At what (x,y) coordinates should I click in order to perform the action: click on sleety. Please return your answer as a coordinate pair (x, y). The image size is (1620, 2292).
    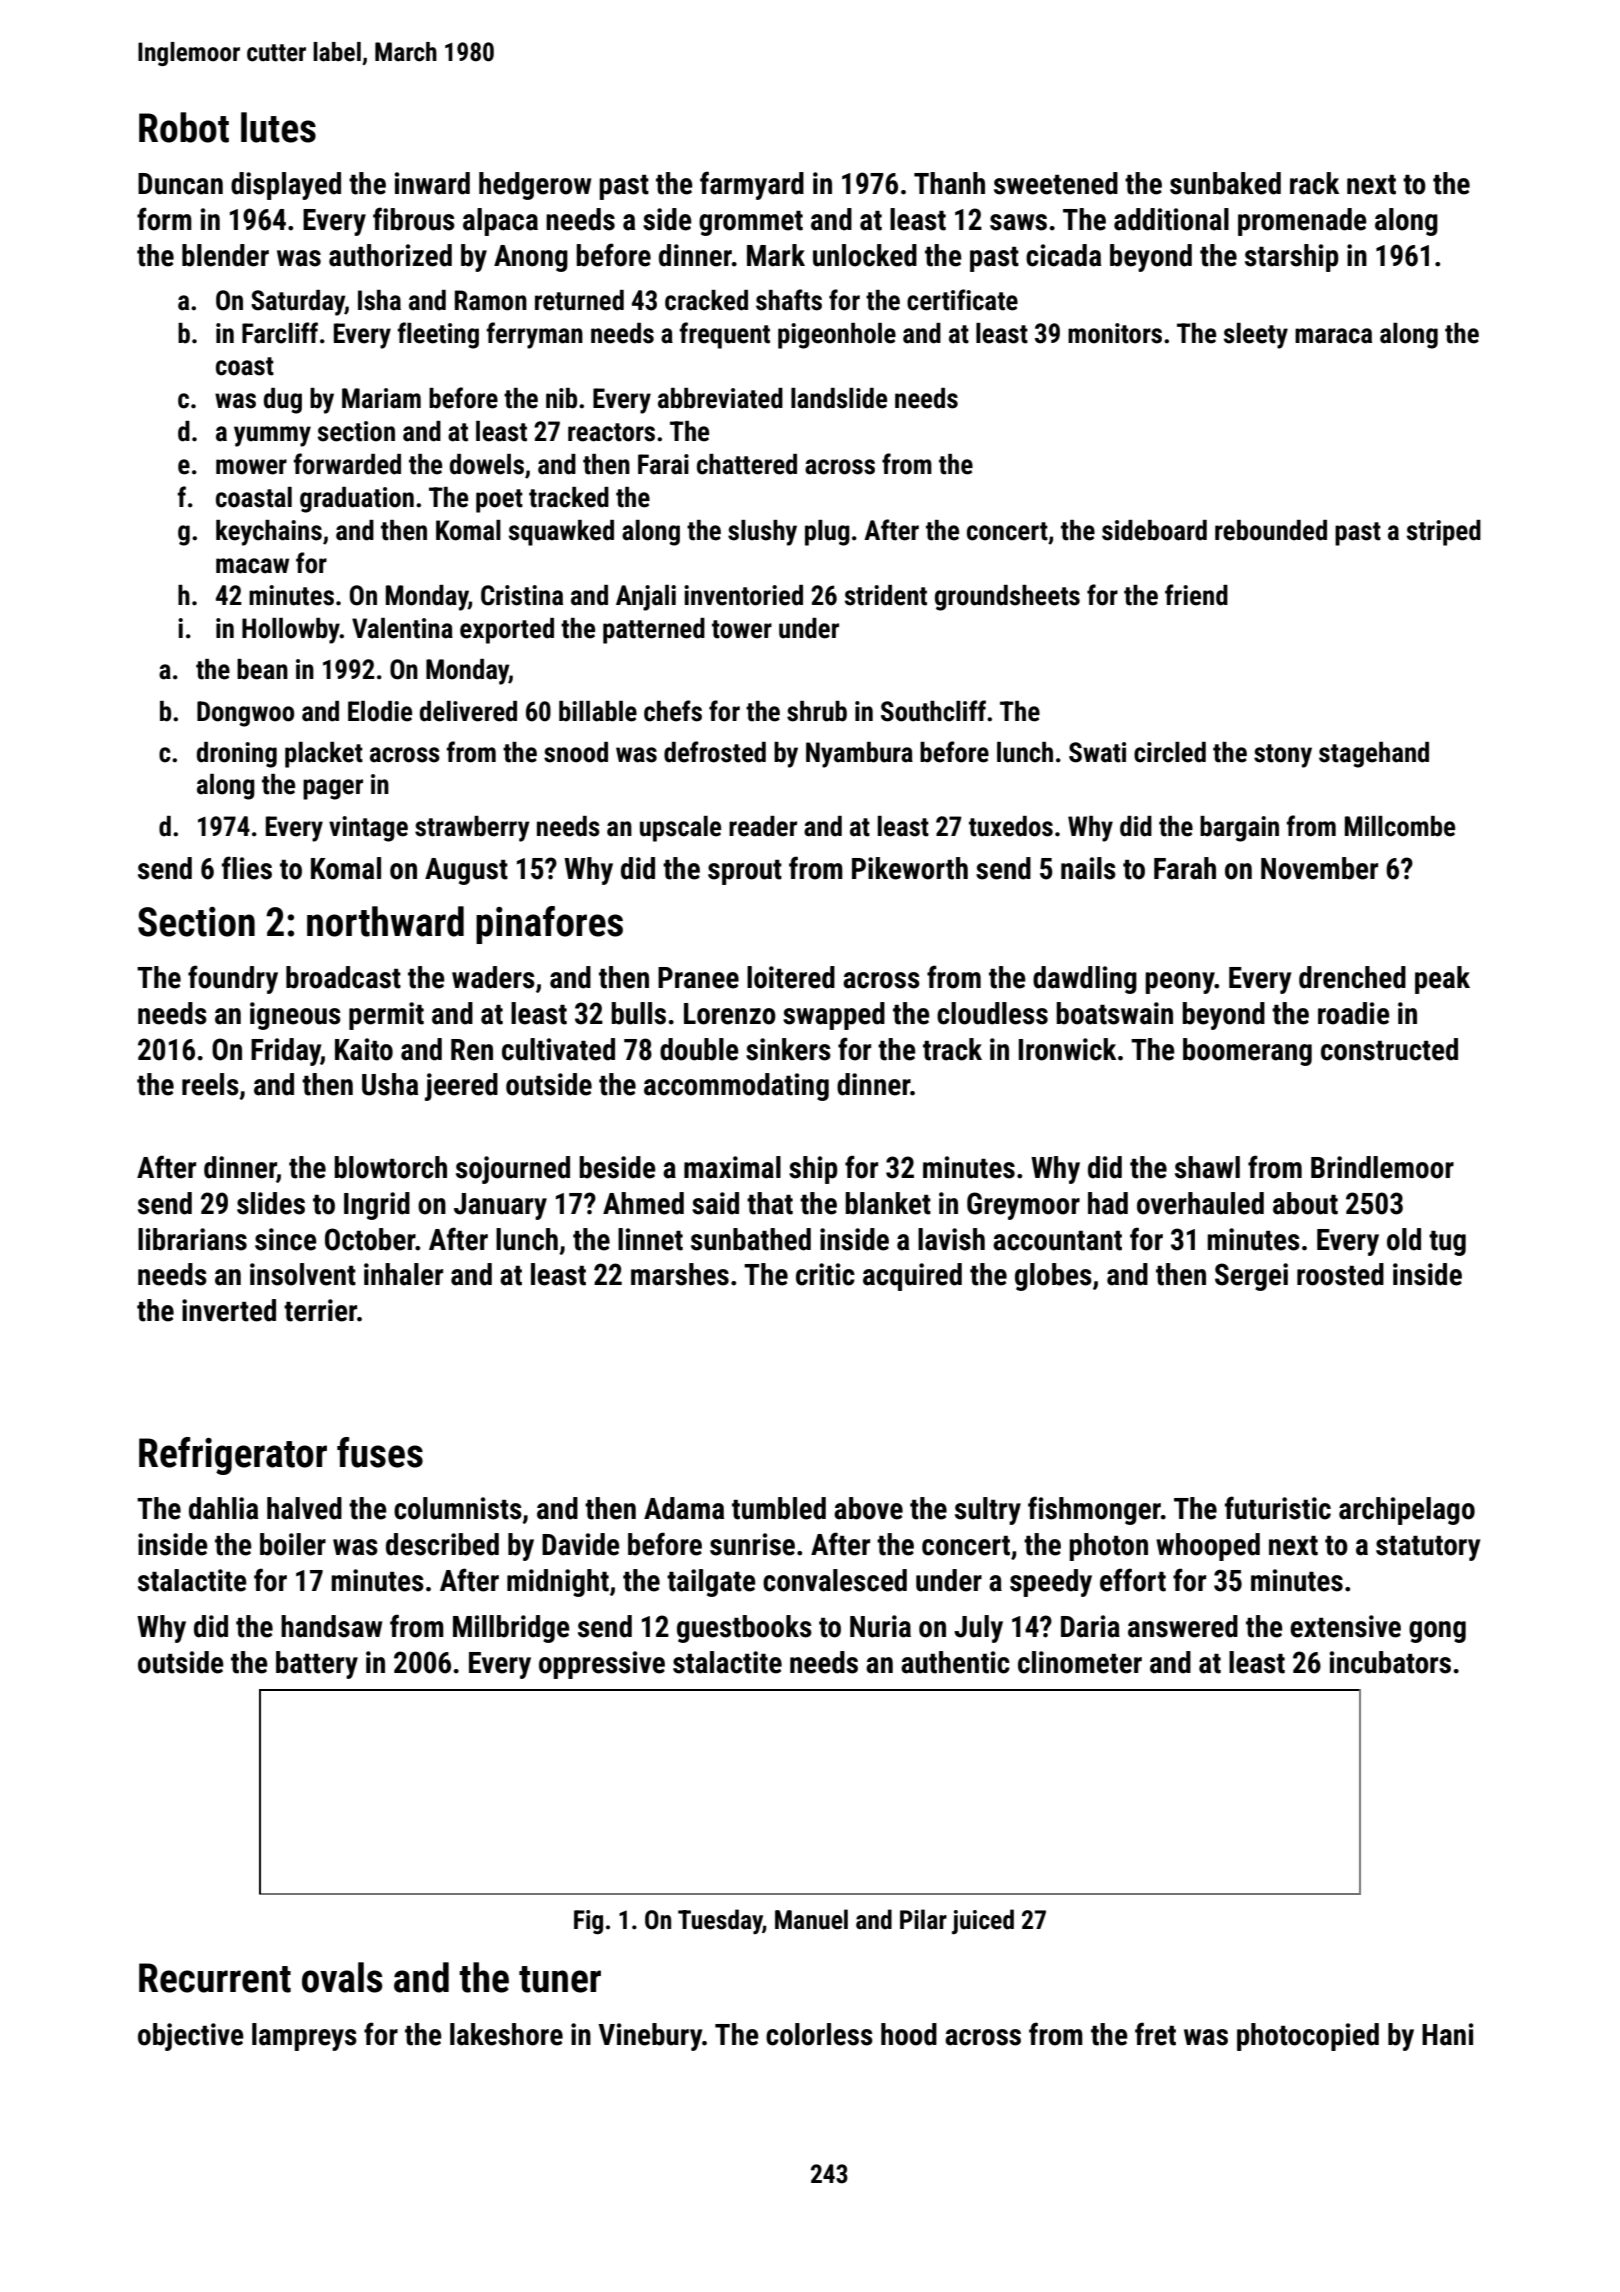
    Looking at the image, I should click on (1256, 336).
